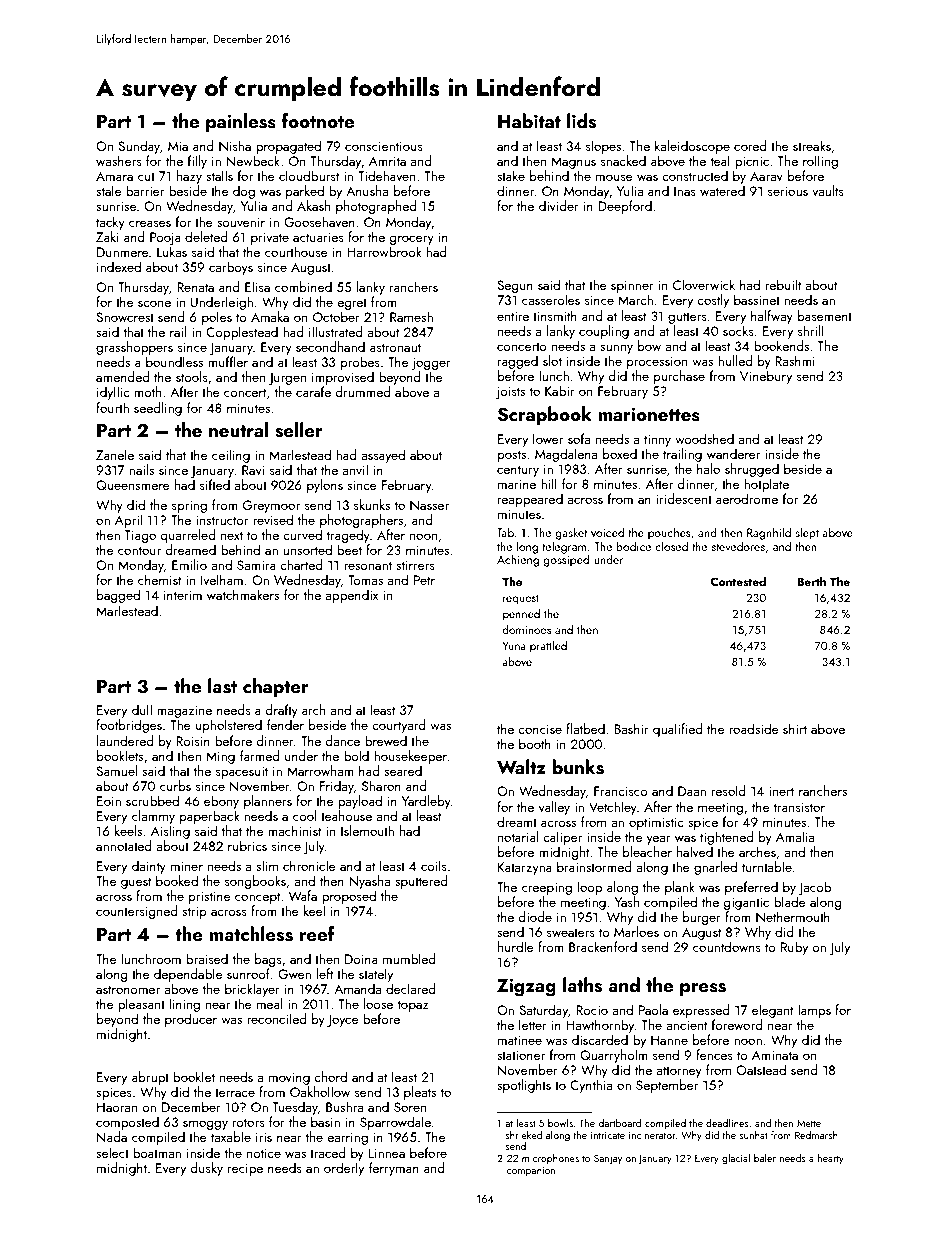  I want to click on painless, so click(241, 122).
